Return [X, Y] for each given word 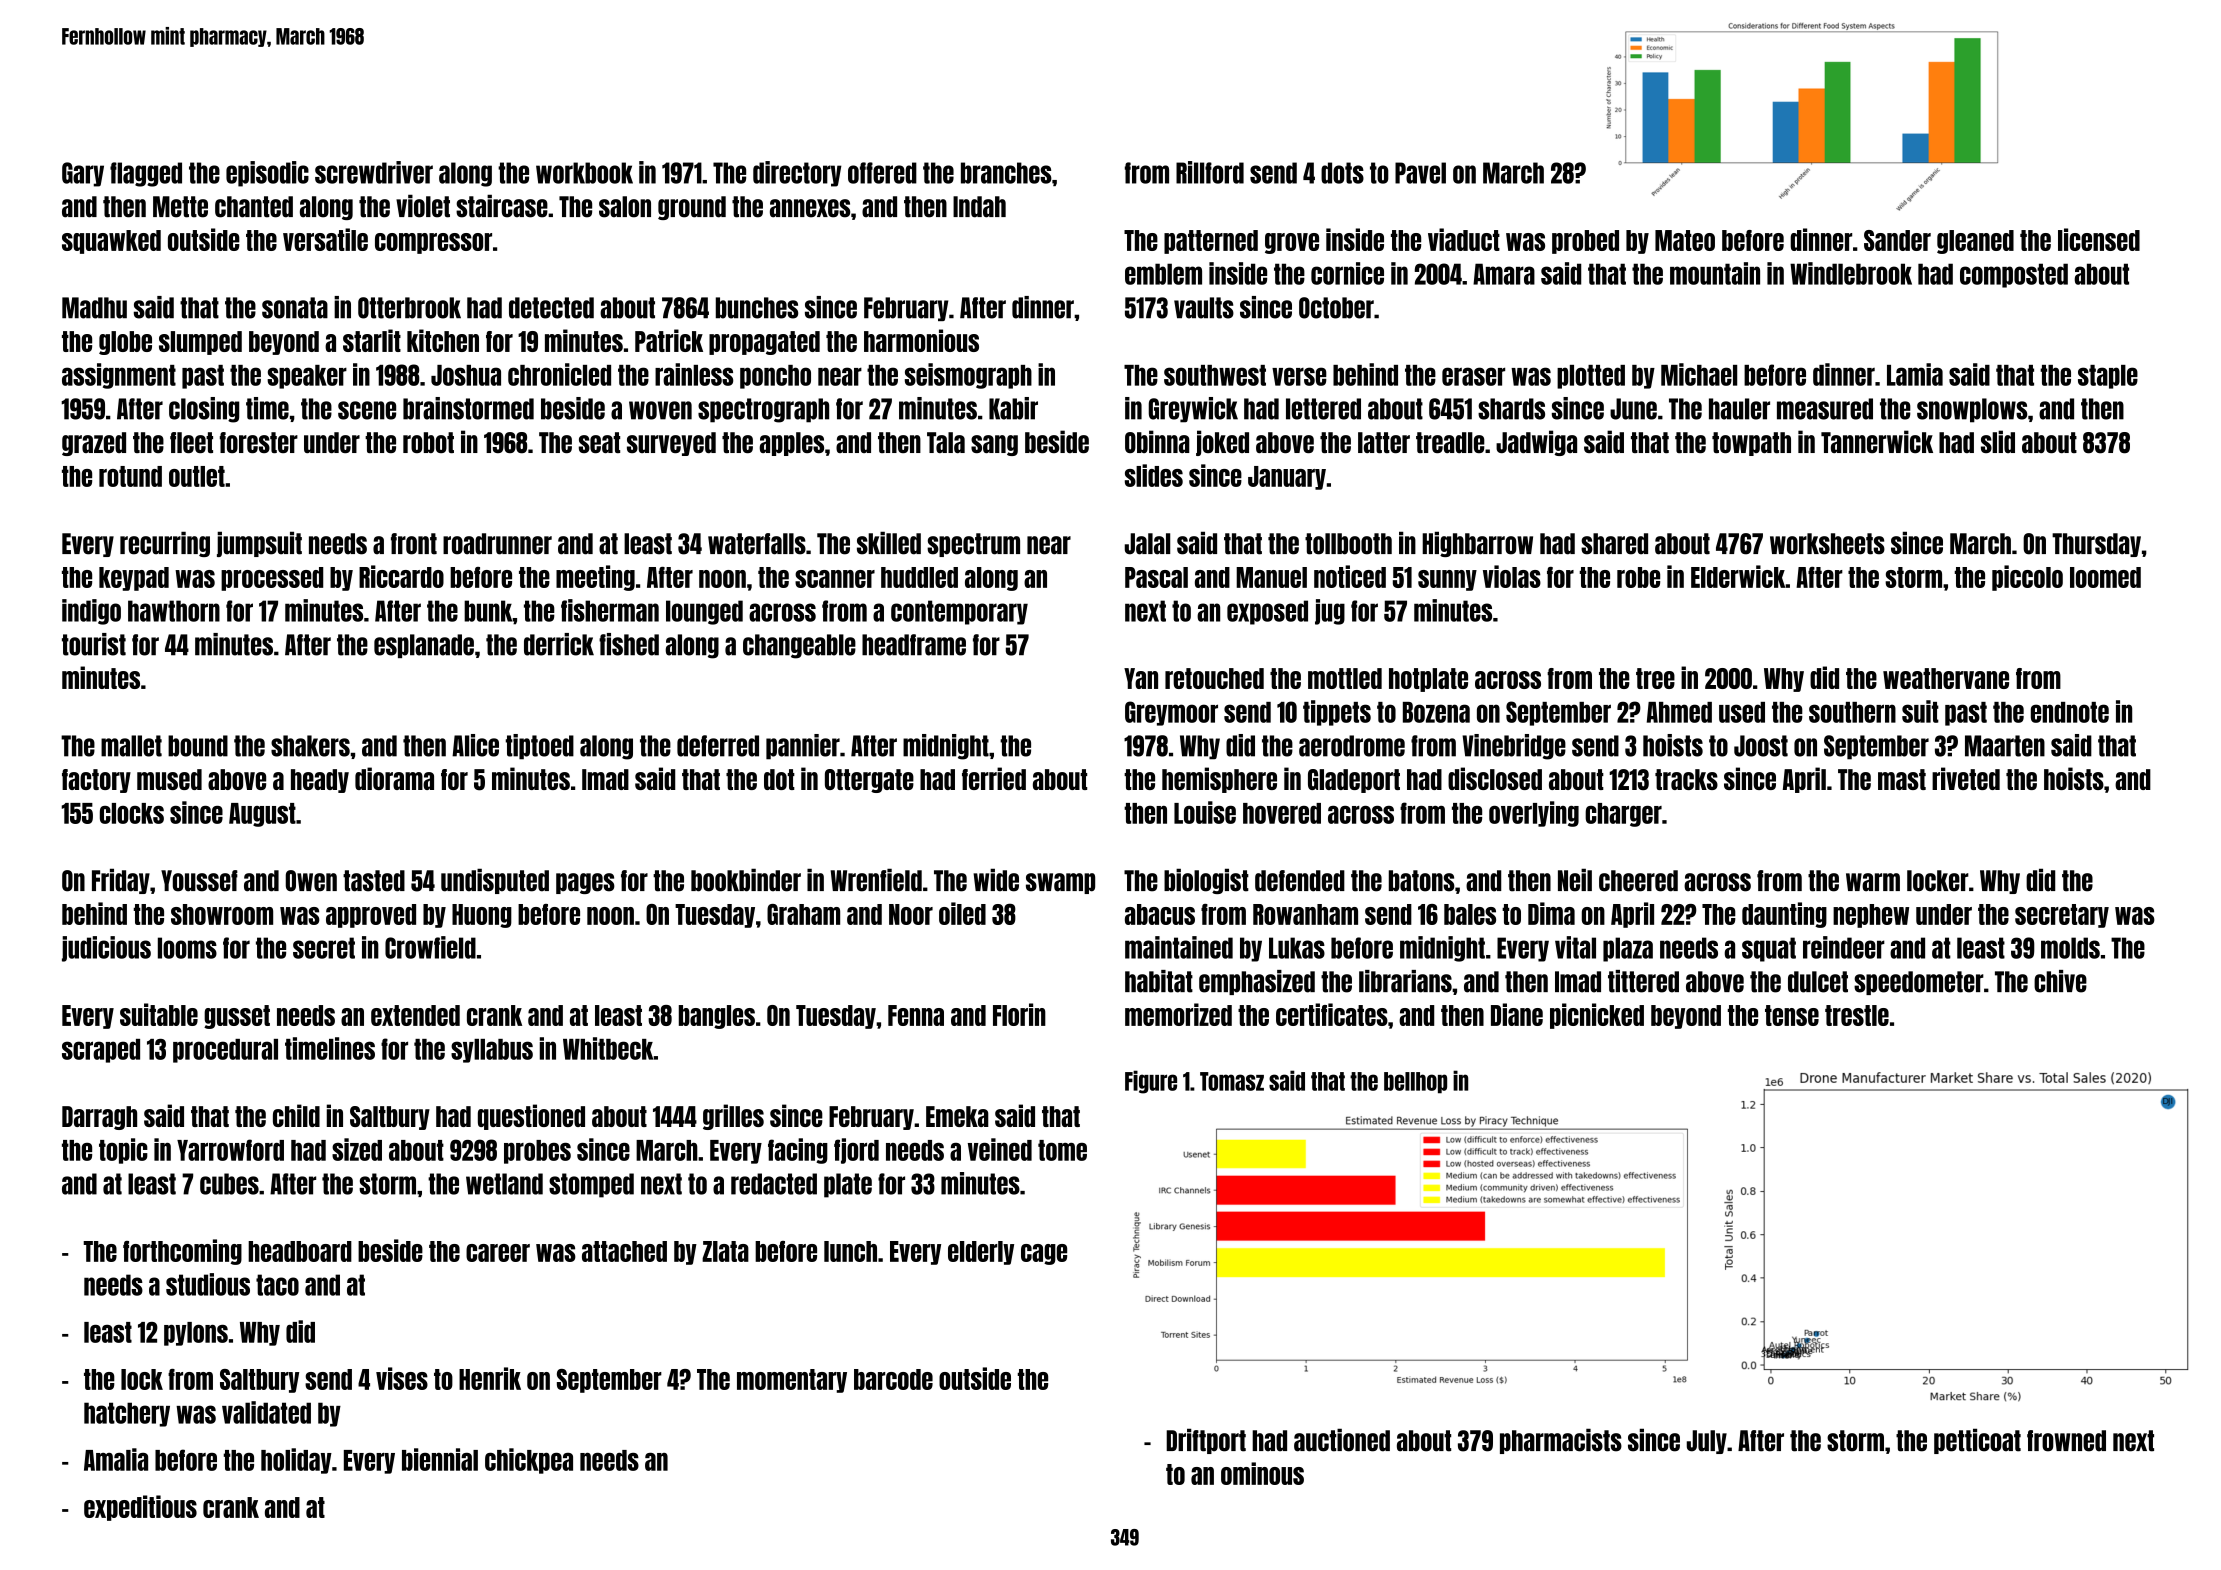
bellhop [1415, 1083]
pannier [803, 747]
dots [1342, 173]
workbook [584, 173]
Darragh [99, 1118]
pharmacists [1561, 1441]
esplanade [424, 646]
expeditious [140, 1508]
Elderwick [1738, 576]
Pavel [1420, 173]
